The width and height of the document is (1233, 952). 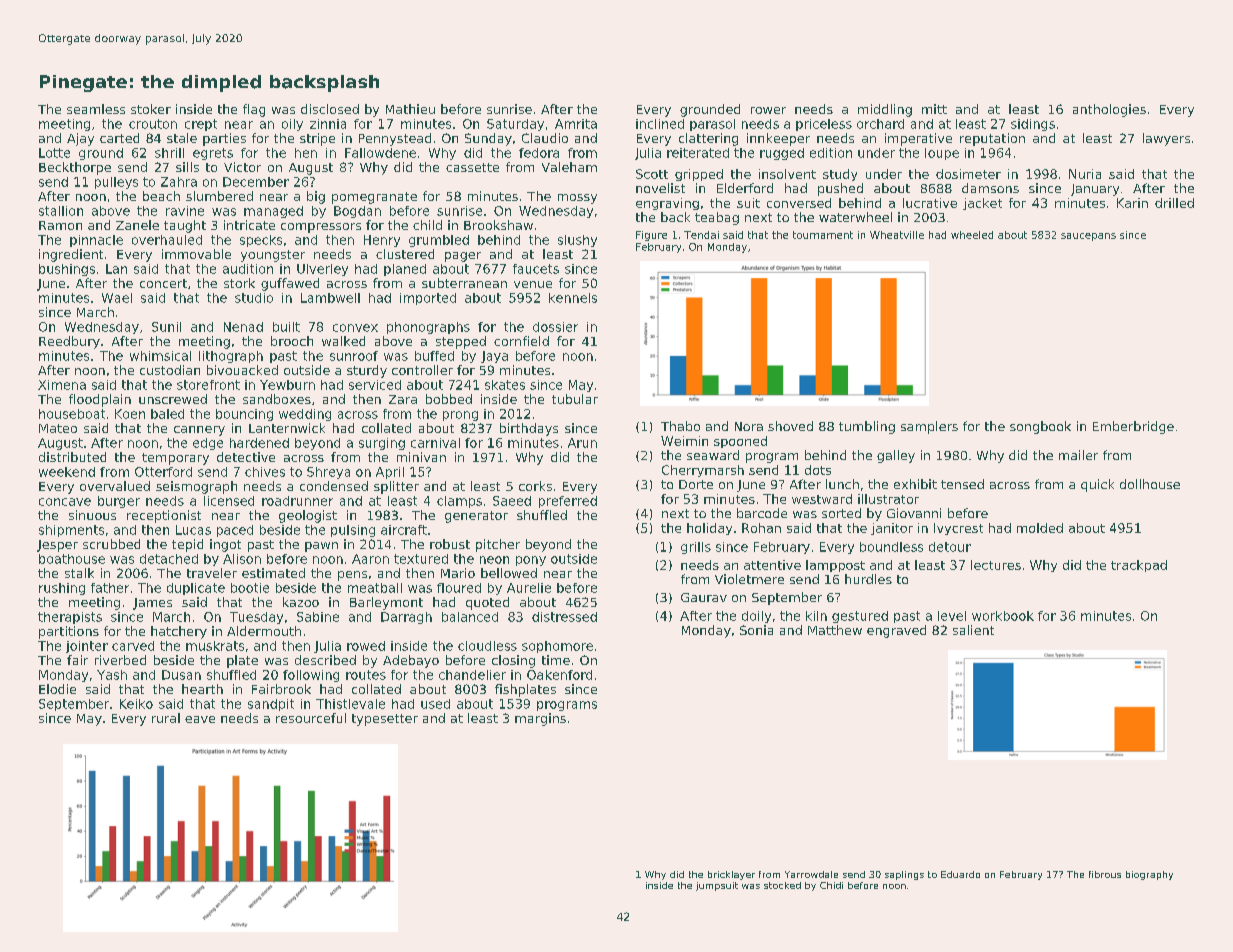 I want to click on dosimeter, so click(x=968, y=174).
